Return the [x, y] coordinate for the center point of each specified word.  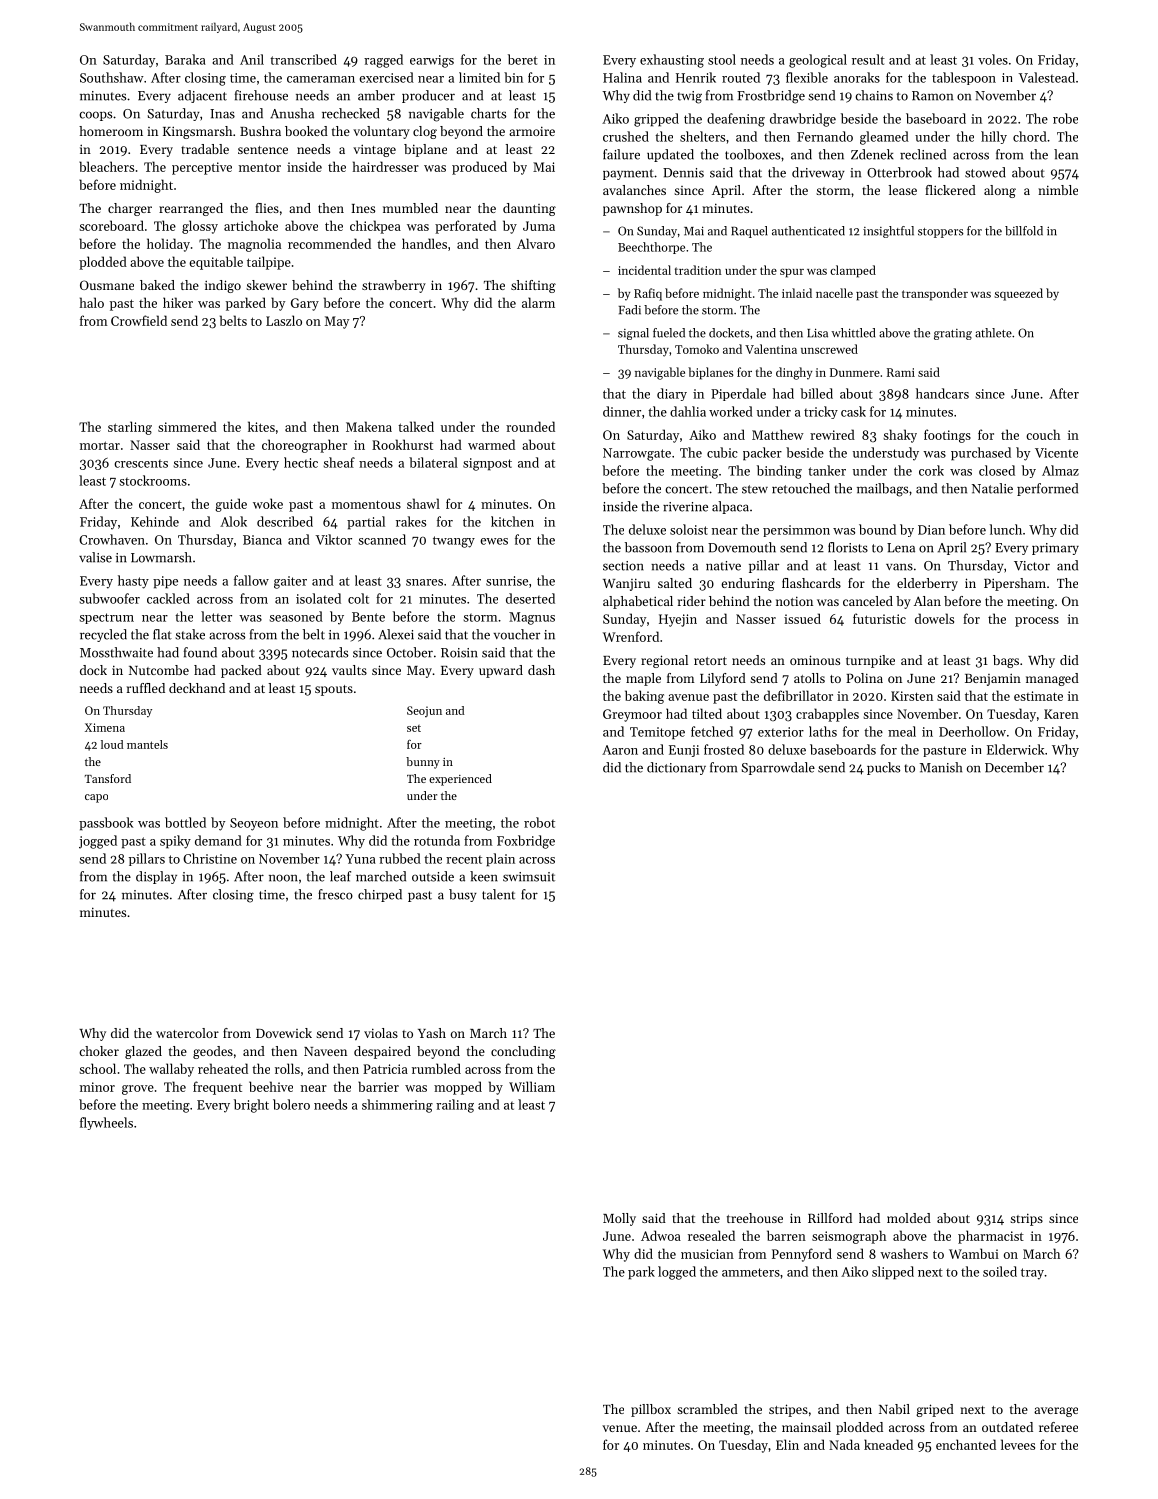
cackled [168, 598]
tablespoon [964, 78]
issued [802, 618]
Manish [941, 767]
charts [488, 113]
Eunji [684, 751]
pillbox [651, 1410]
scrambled [707, 1409]
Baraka [185, 59]
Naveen [325, 1051]
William [532, 1086]
